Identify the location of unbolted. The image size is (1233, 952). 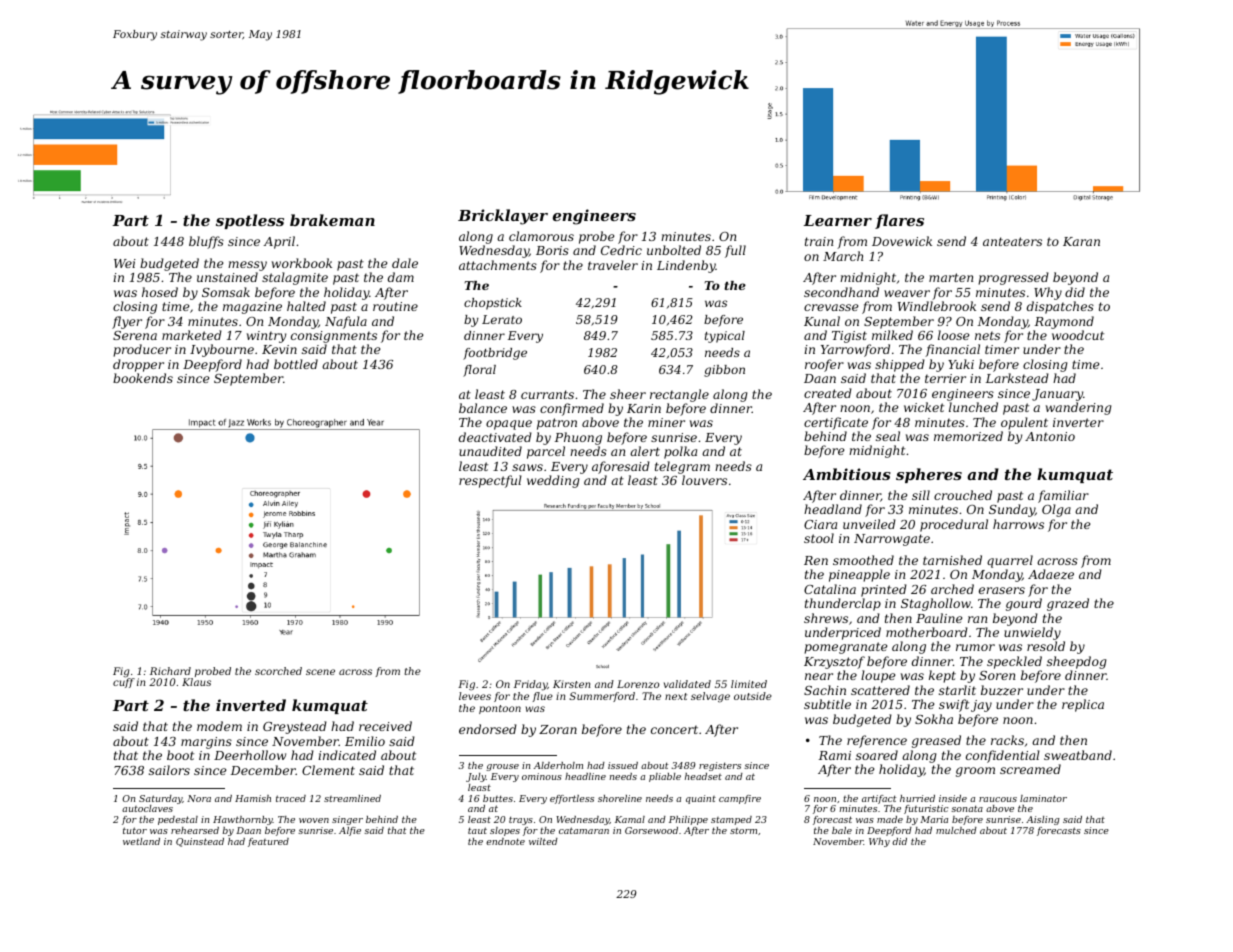
(674, 250).
